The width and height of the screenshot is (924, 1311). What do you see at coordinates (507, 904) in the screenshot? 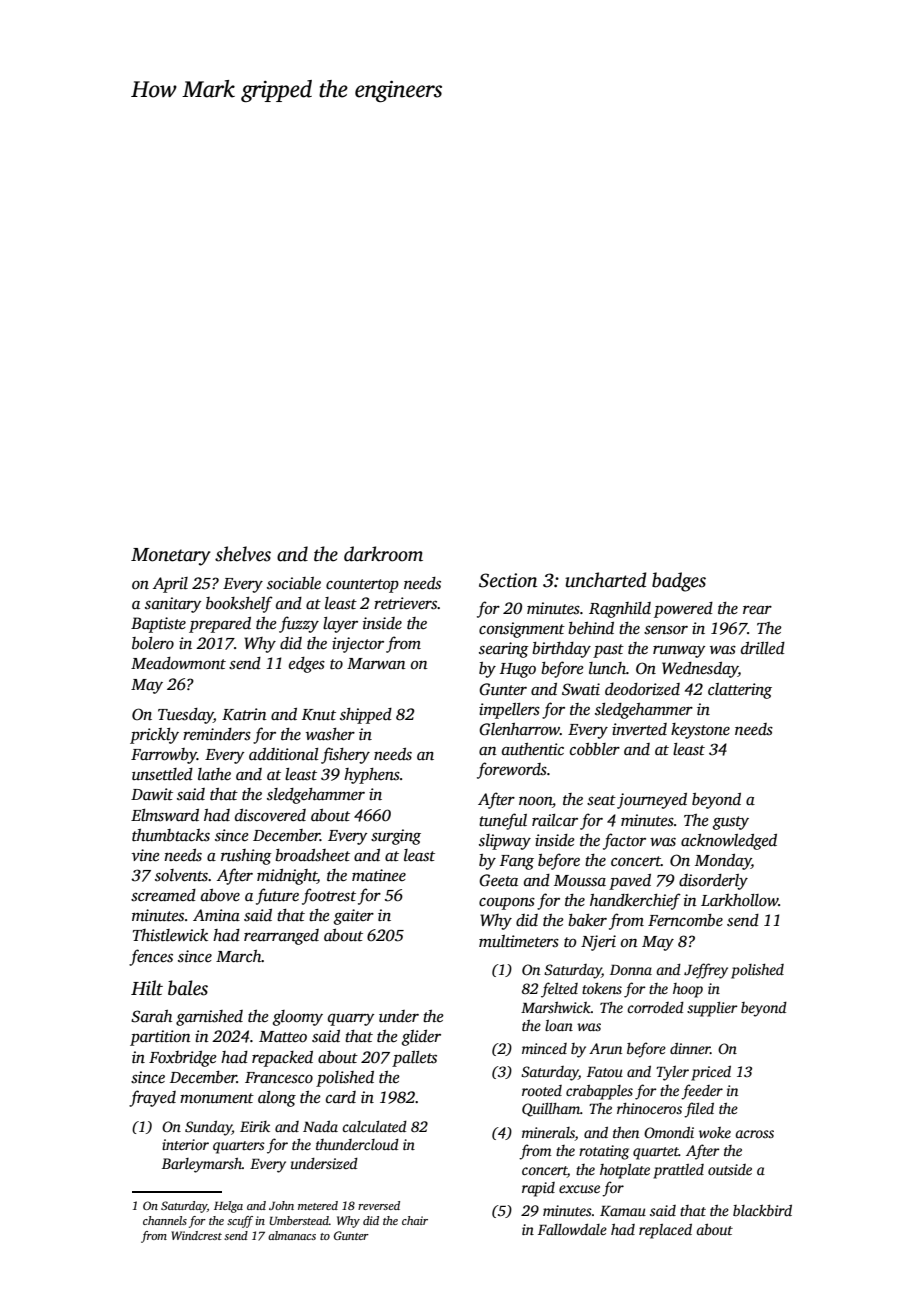
I see `coupons` at bounding box center [507, 904].
